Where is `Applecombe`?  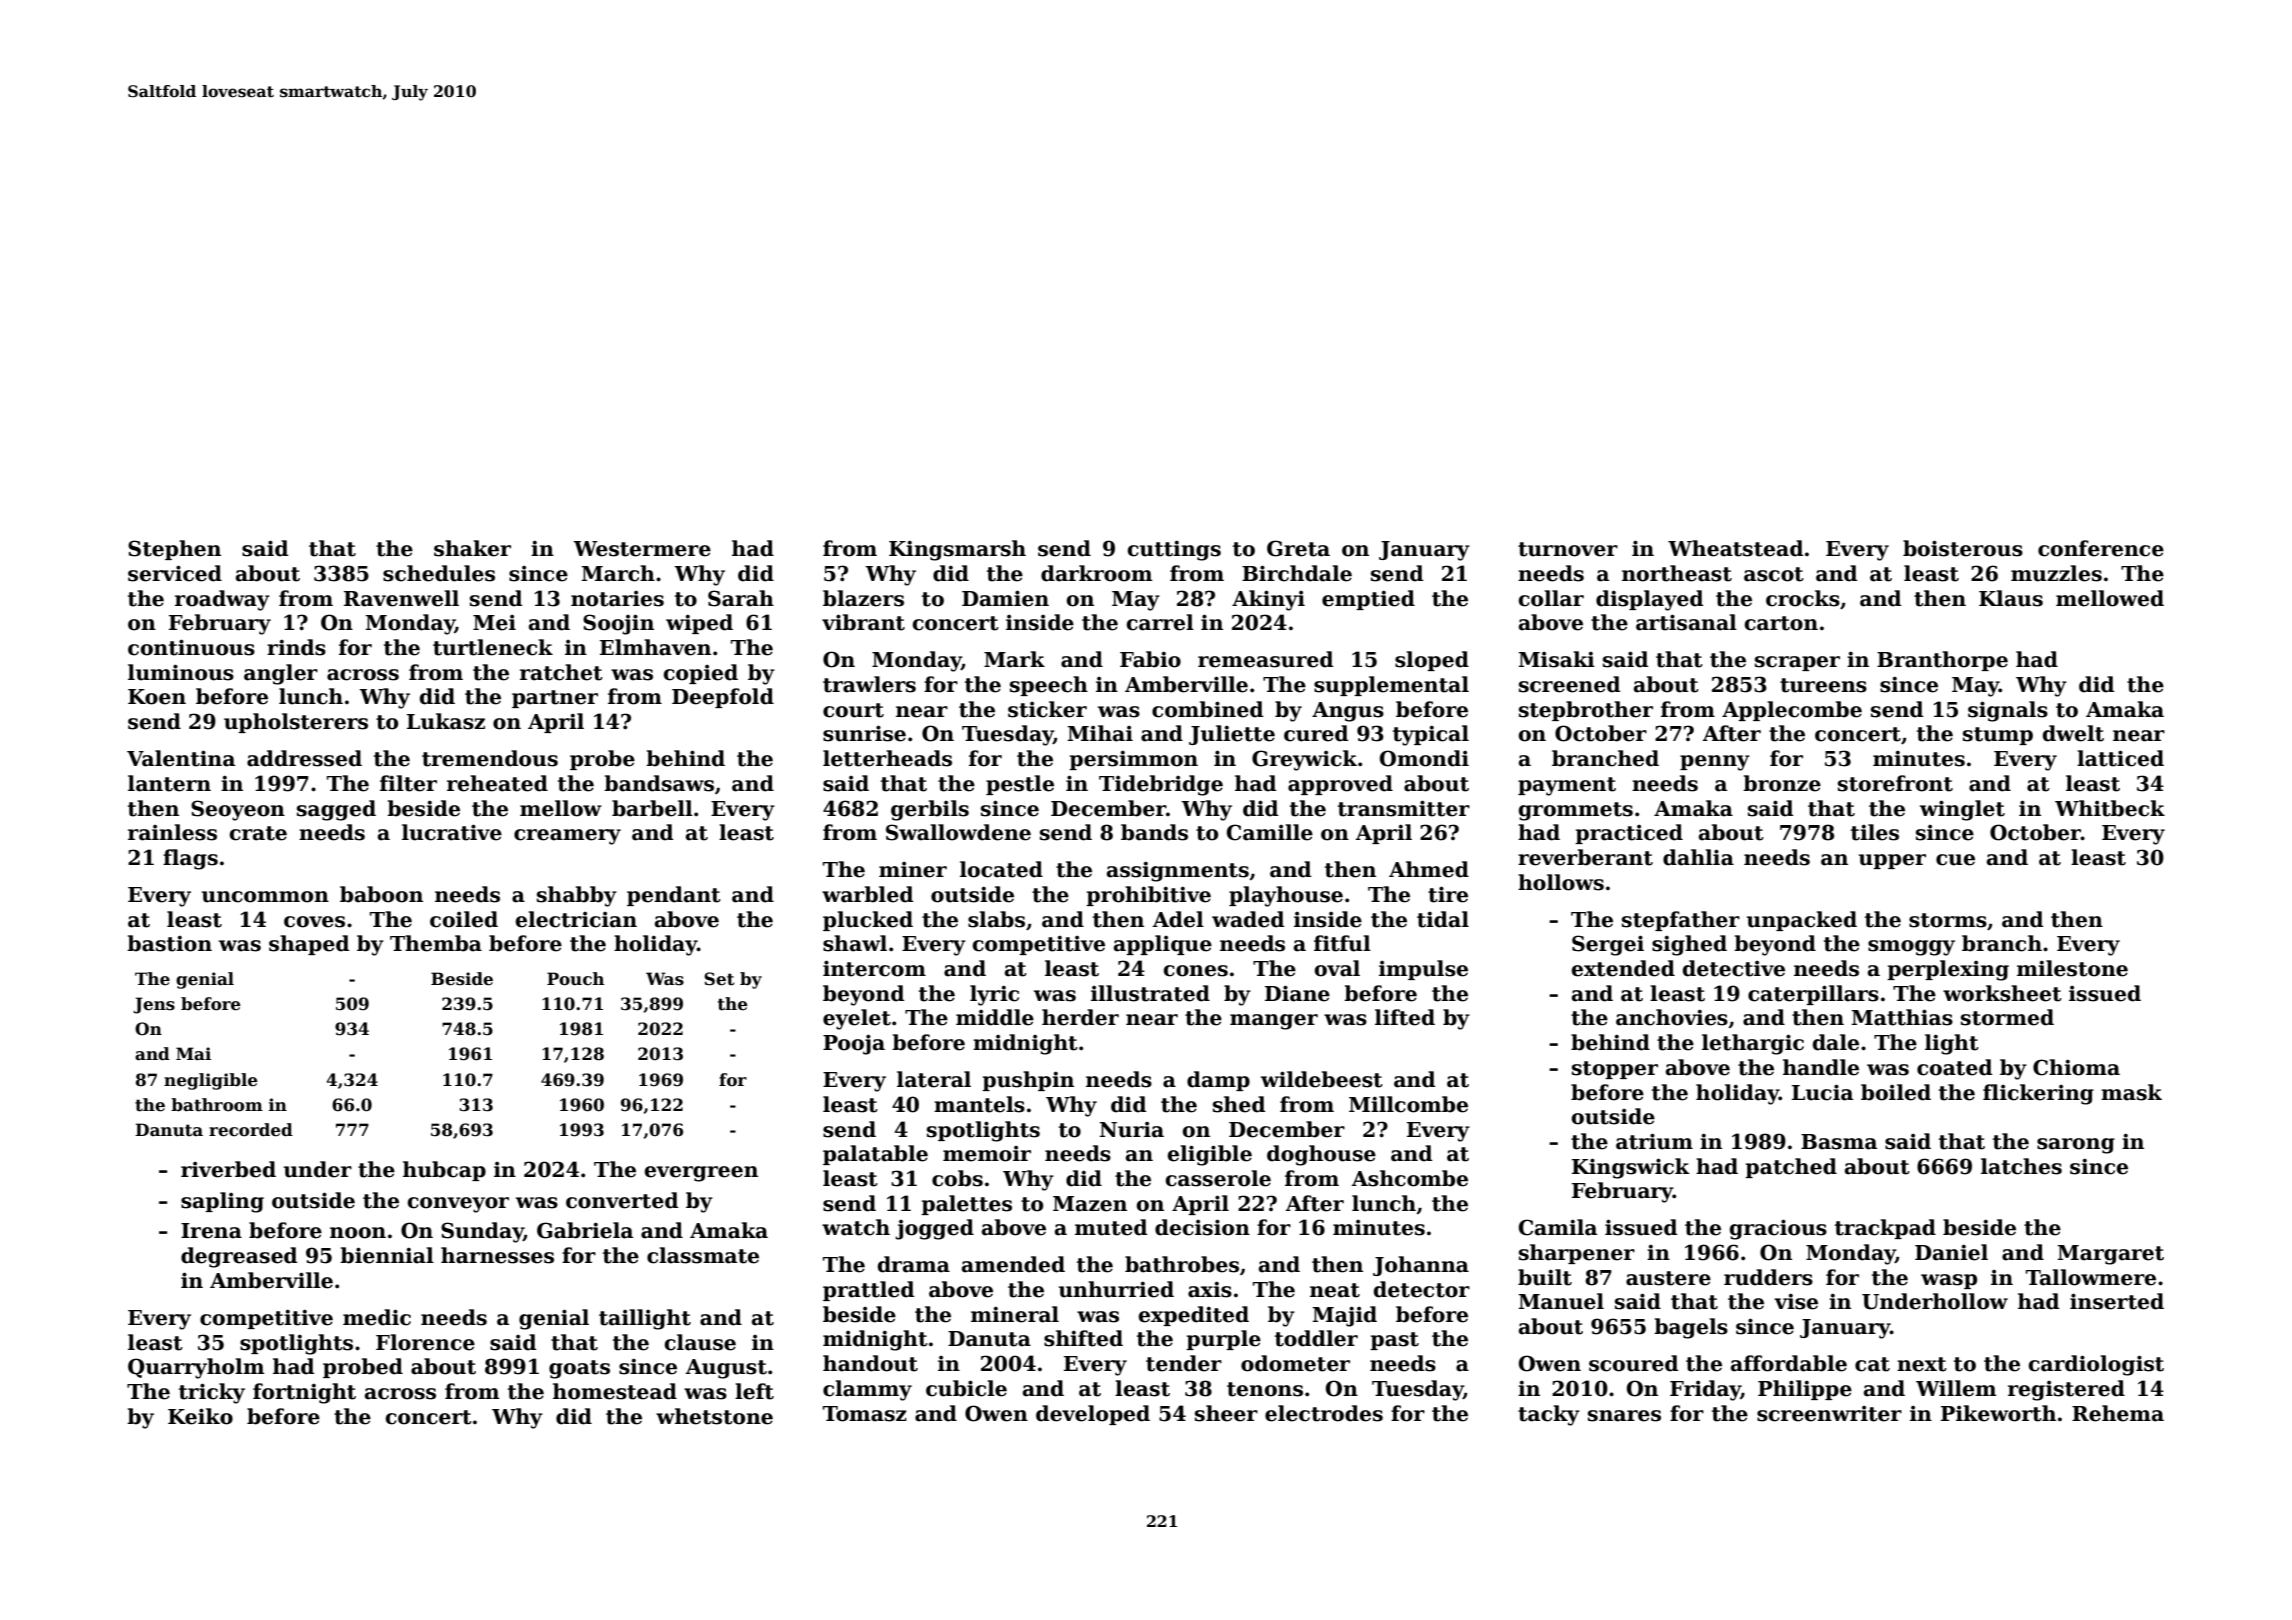
Applecombe is located at coordinates (1792, 711).
